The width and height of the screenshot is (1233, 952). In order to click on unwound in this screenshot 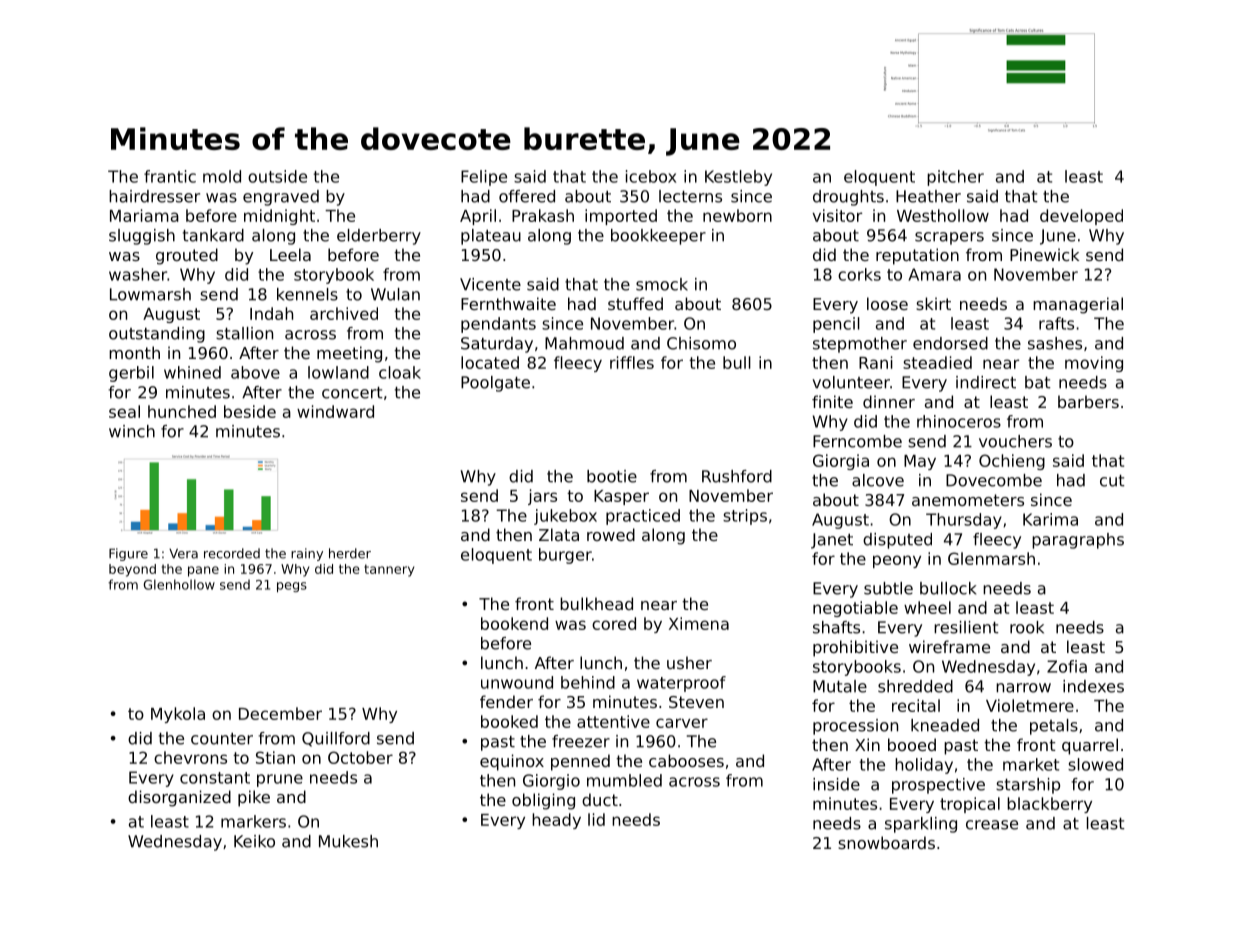, I will do `click(517, 682)`.
